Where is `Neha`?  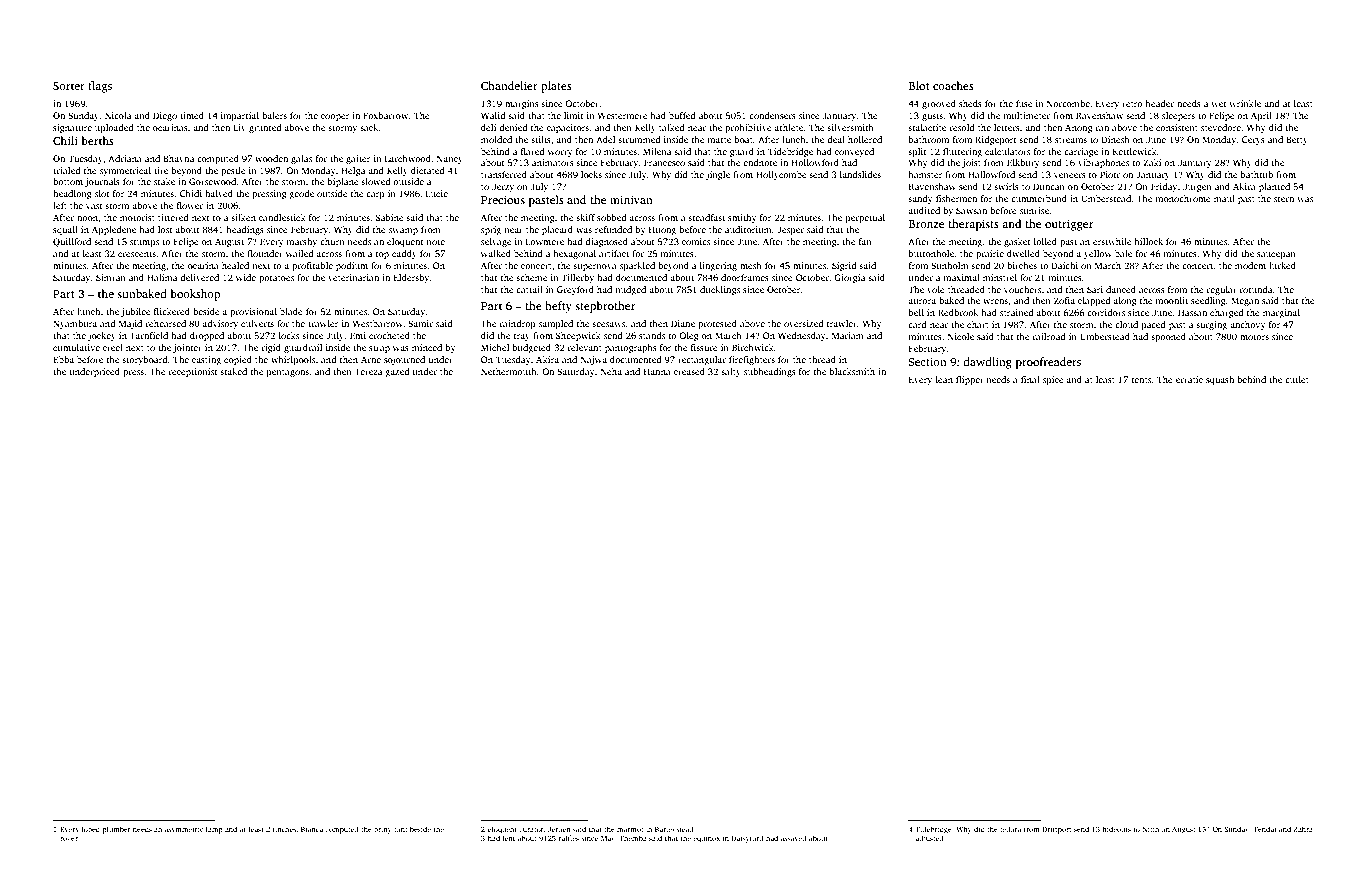 Neha is located at coordinates (611, 371).
